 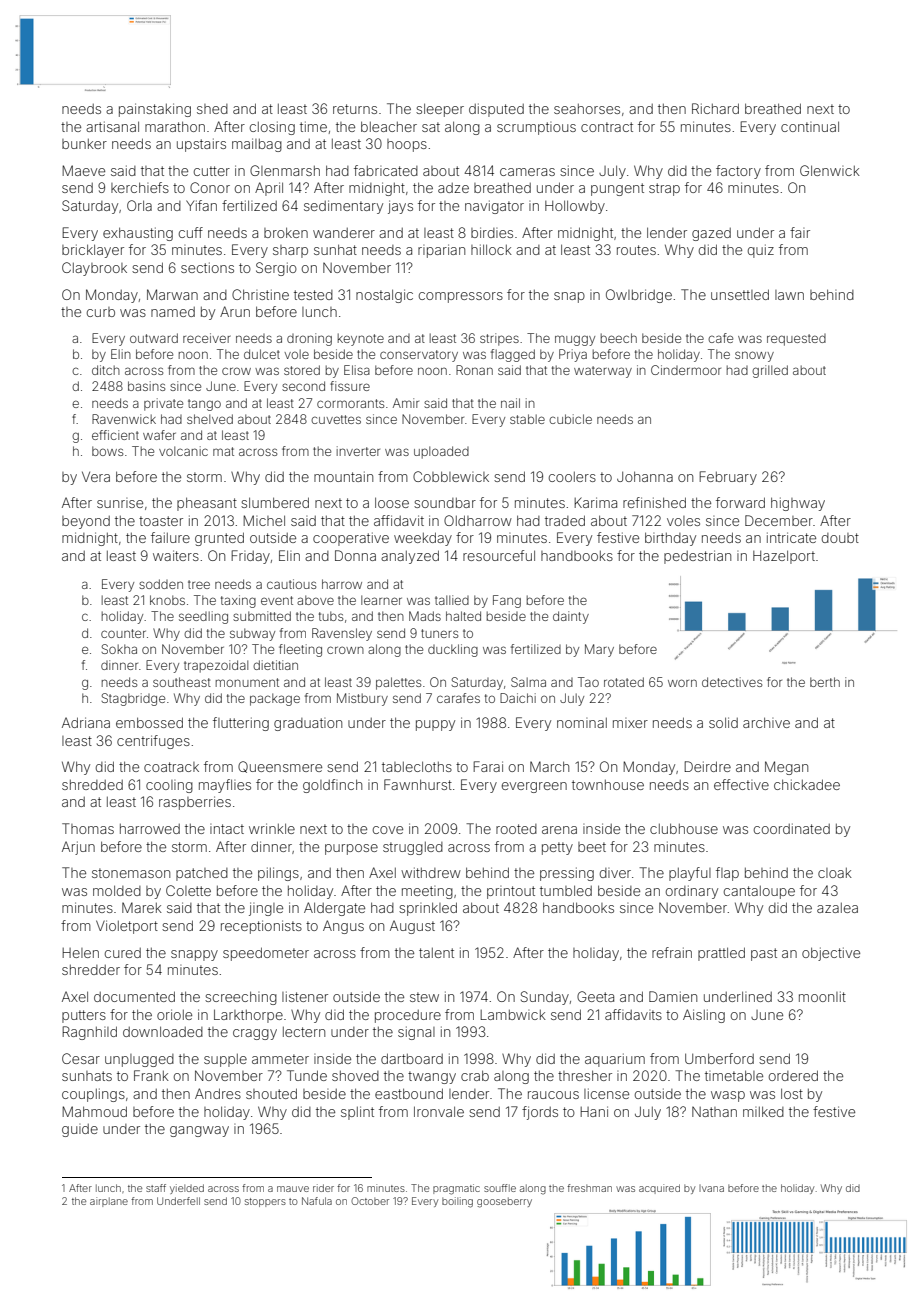 What do you see at coordinates (343, 927) in the screenshot?
I see `Angus` at bounding box center [343, 927].
